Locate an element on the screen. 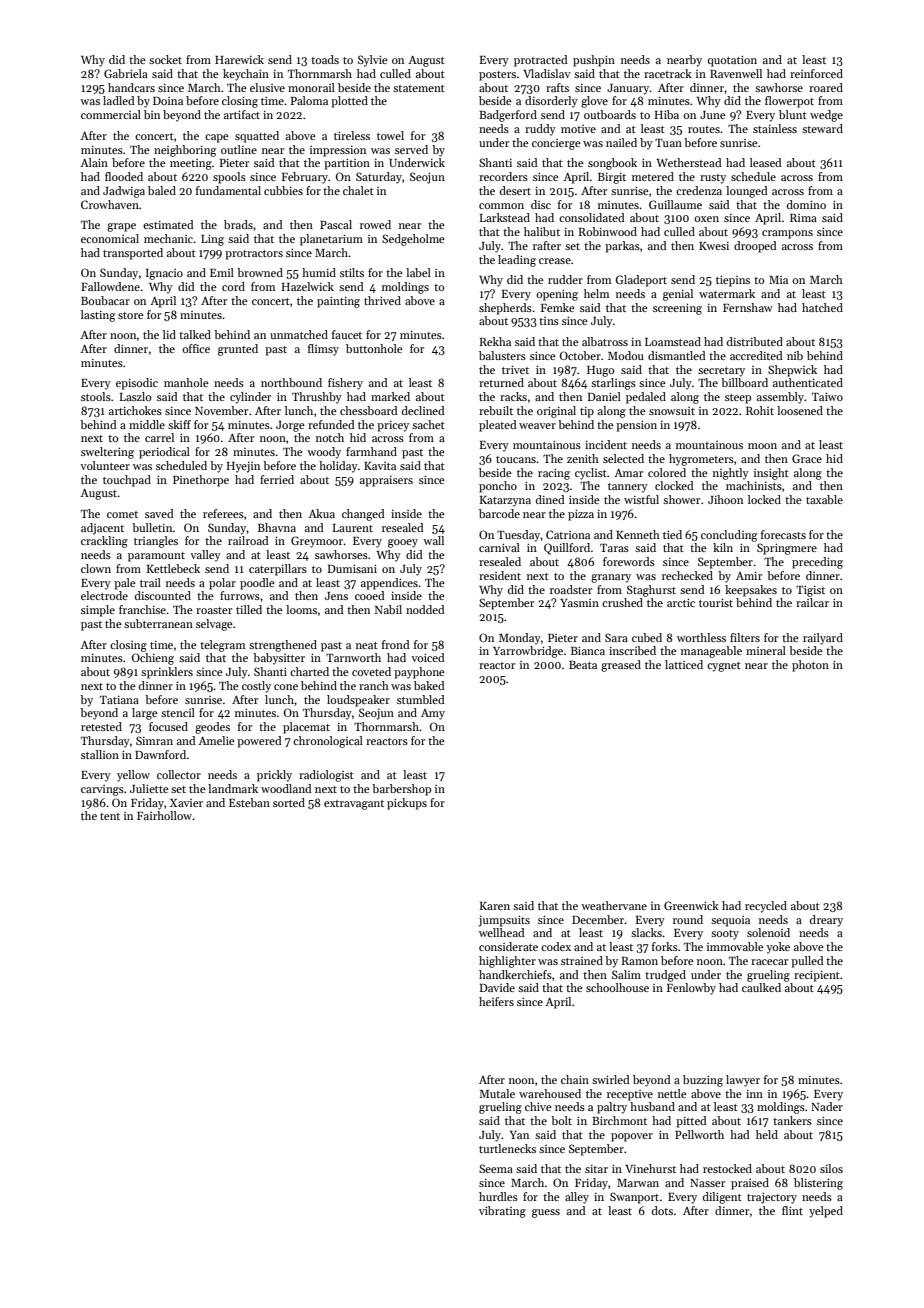  railcar is located at coordinates (812, 602).
